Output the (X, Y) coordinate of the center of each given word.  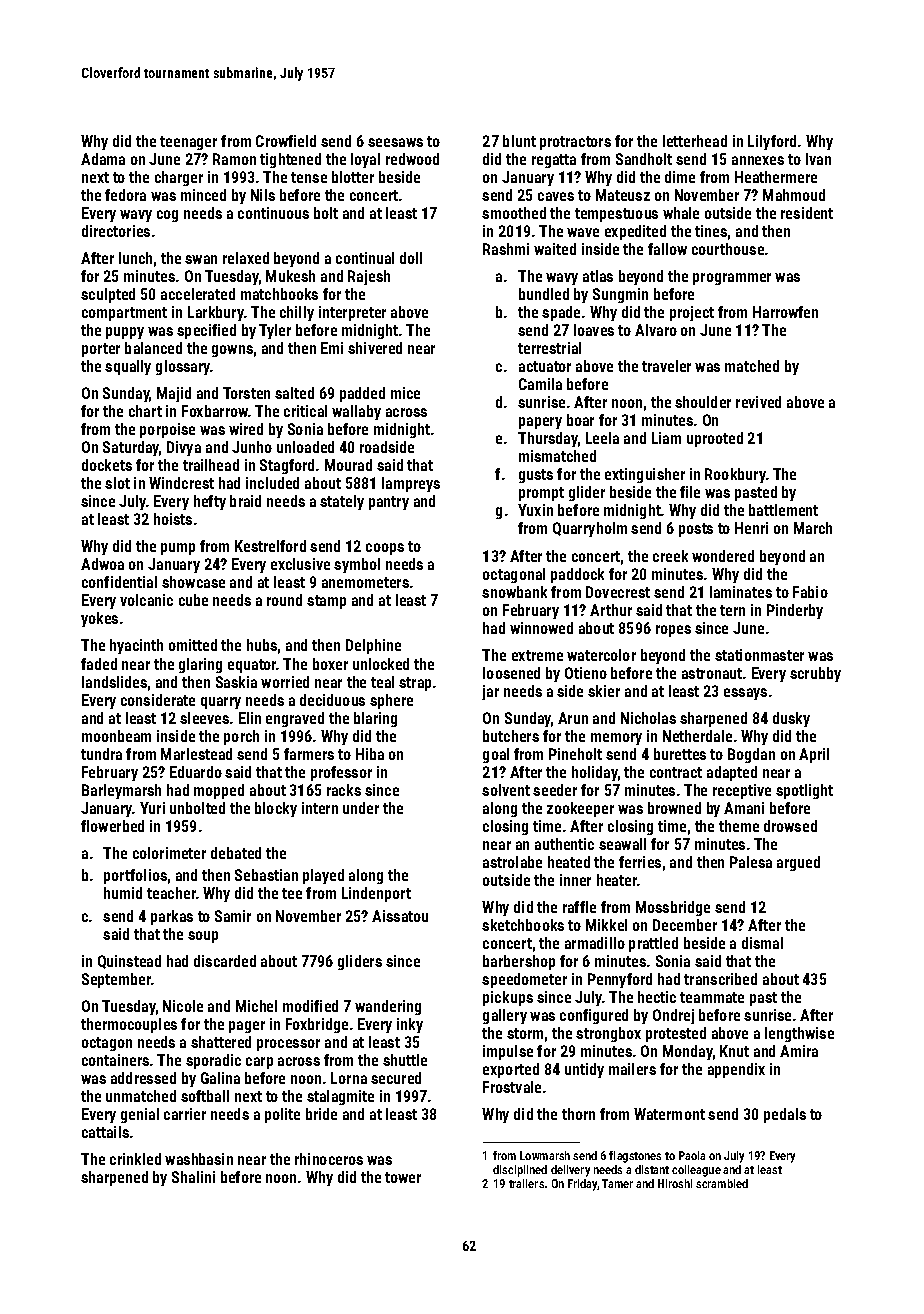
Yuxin (535, 510)
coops (385, 549)
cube (193, 600)
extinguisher (645, 475)
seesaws (395, 142)
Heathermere (776, 177)
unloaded (305, 447)
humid (123, 893)
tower (403, 1177)
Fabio (810, 592)
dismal (762, 943)
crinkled (135, 1159)
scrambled (722, 1183)
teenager (188, 143)
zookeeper (580, 809)
